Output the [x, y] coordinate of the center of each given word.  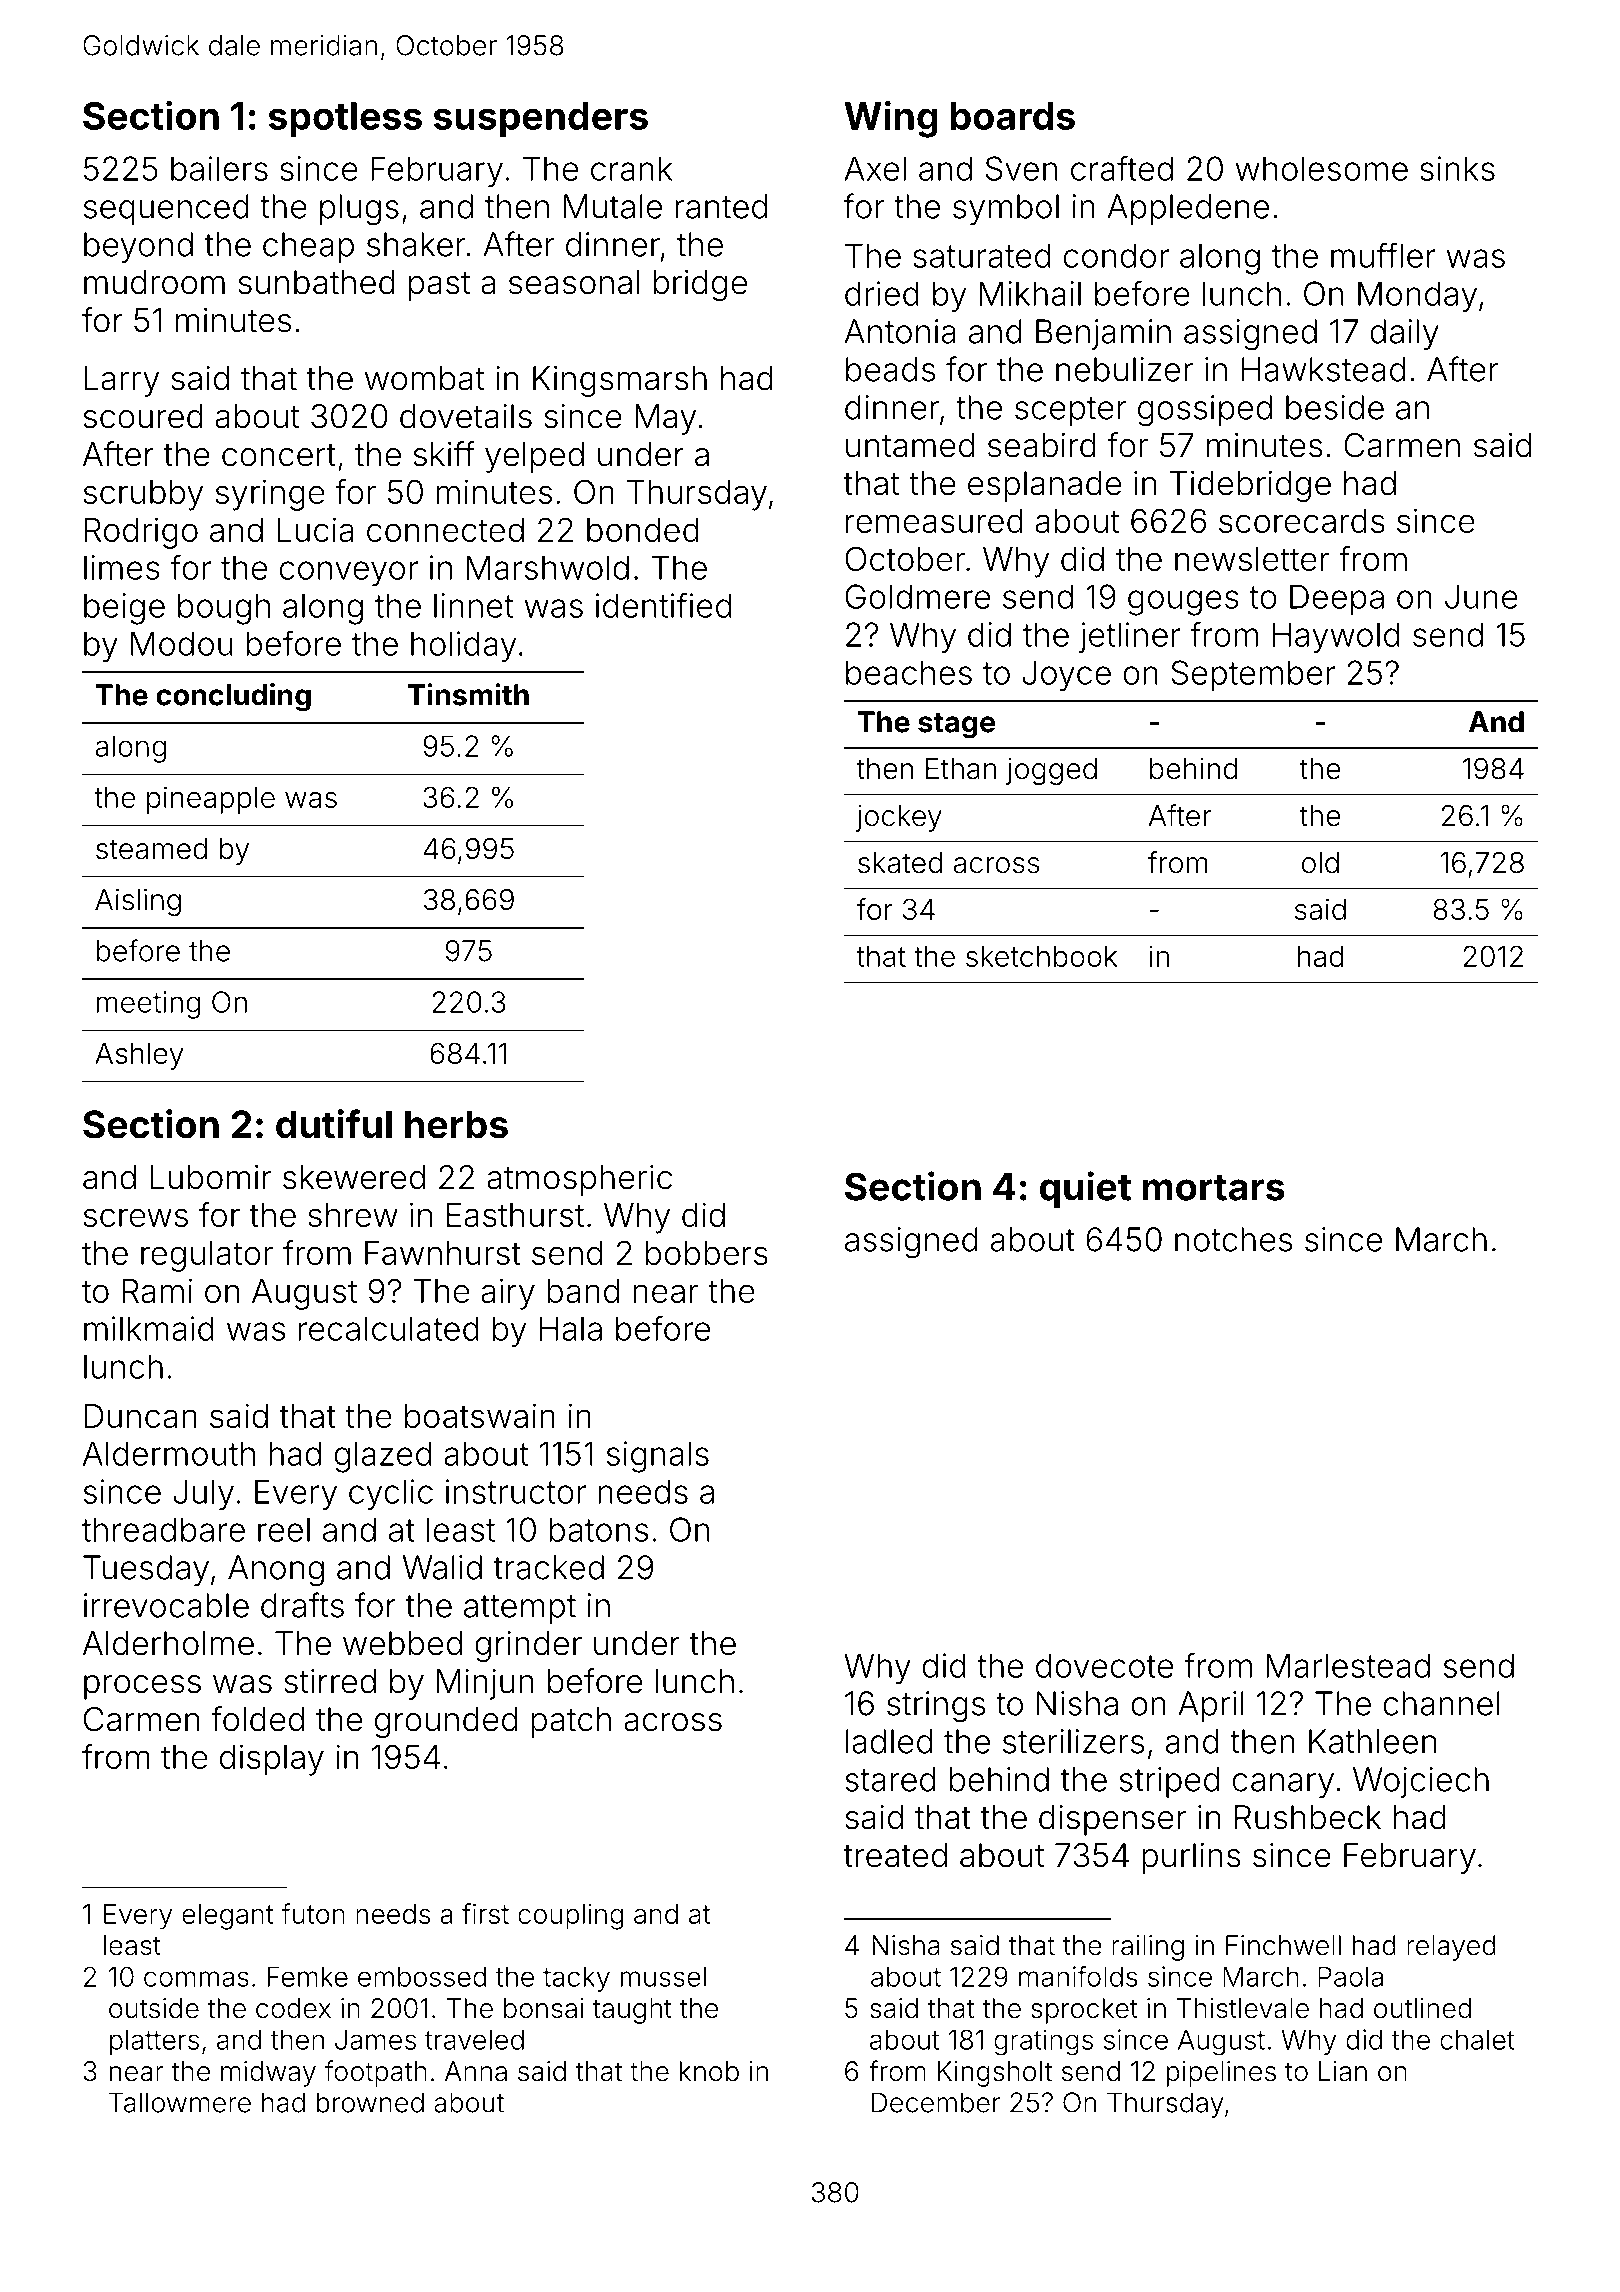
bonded [643, 530]
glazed [383, 1457]
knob [709, 2071]
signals [658, 1457]
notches [1233, 1239]
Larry [122, 381]
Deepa [1337, 599]
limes [122, 567]
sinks [1457, 168]
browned [370, 2102]
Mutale [613, 206]
